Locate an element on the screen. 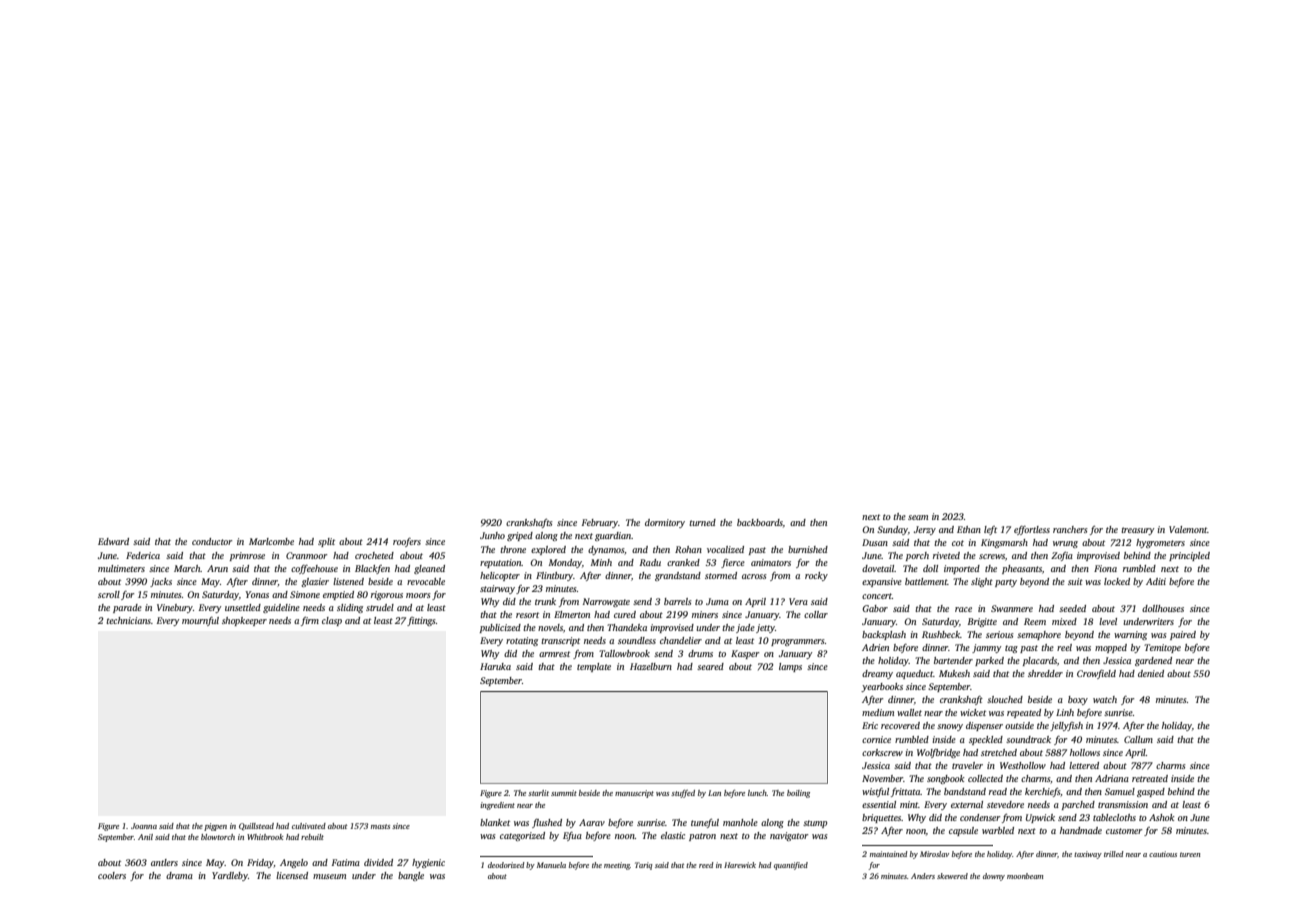 Image resolution: width=1308 pixels, height=924 pixels. antlers is located at coordinates (164, 862).
